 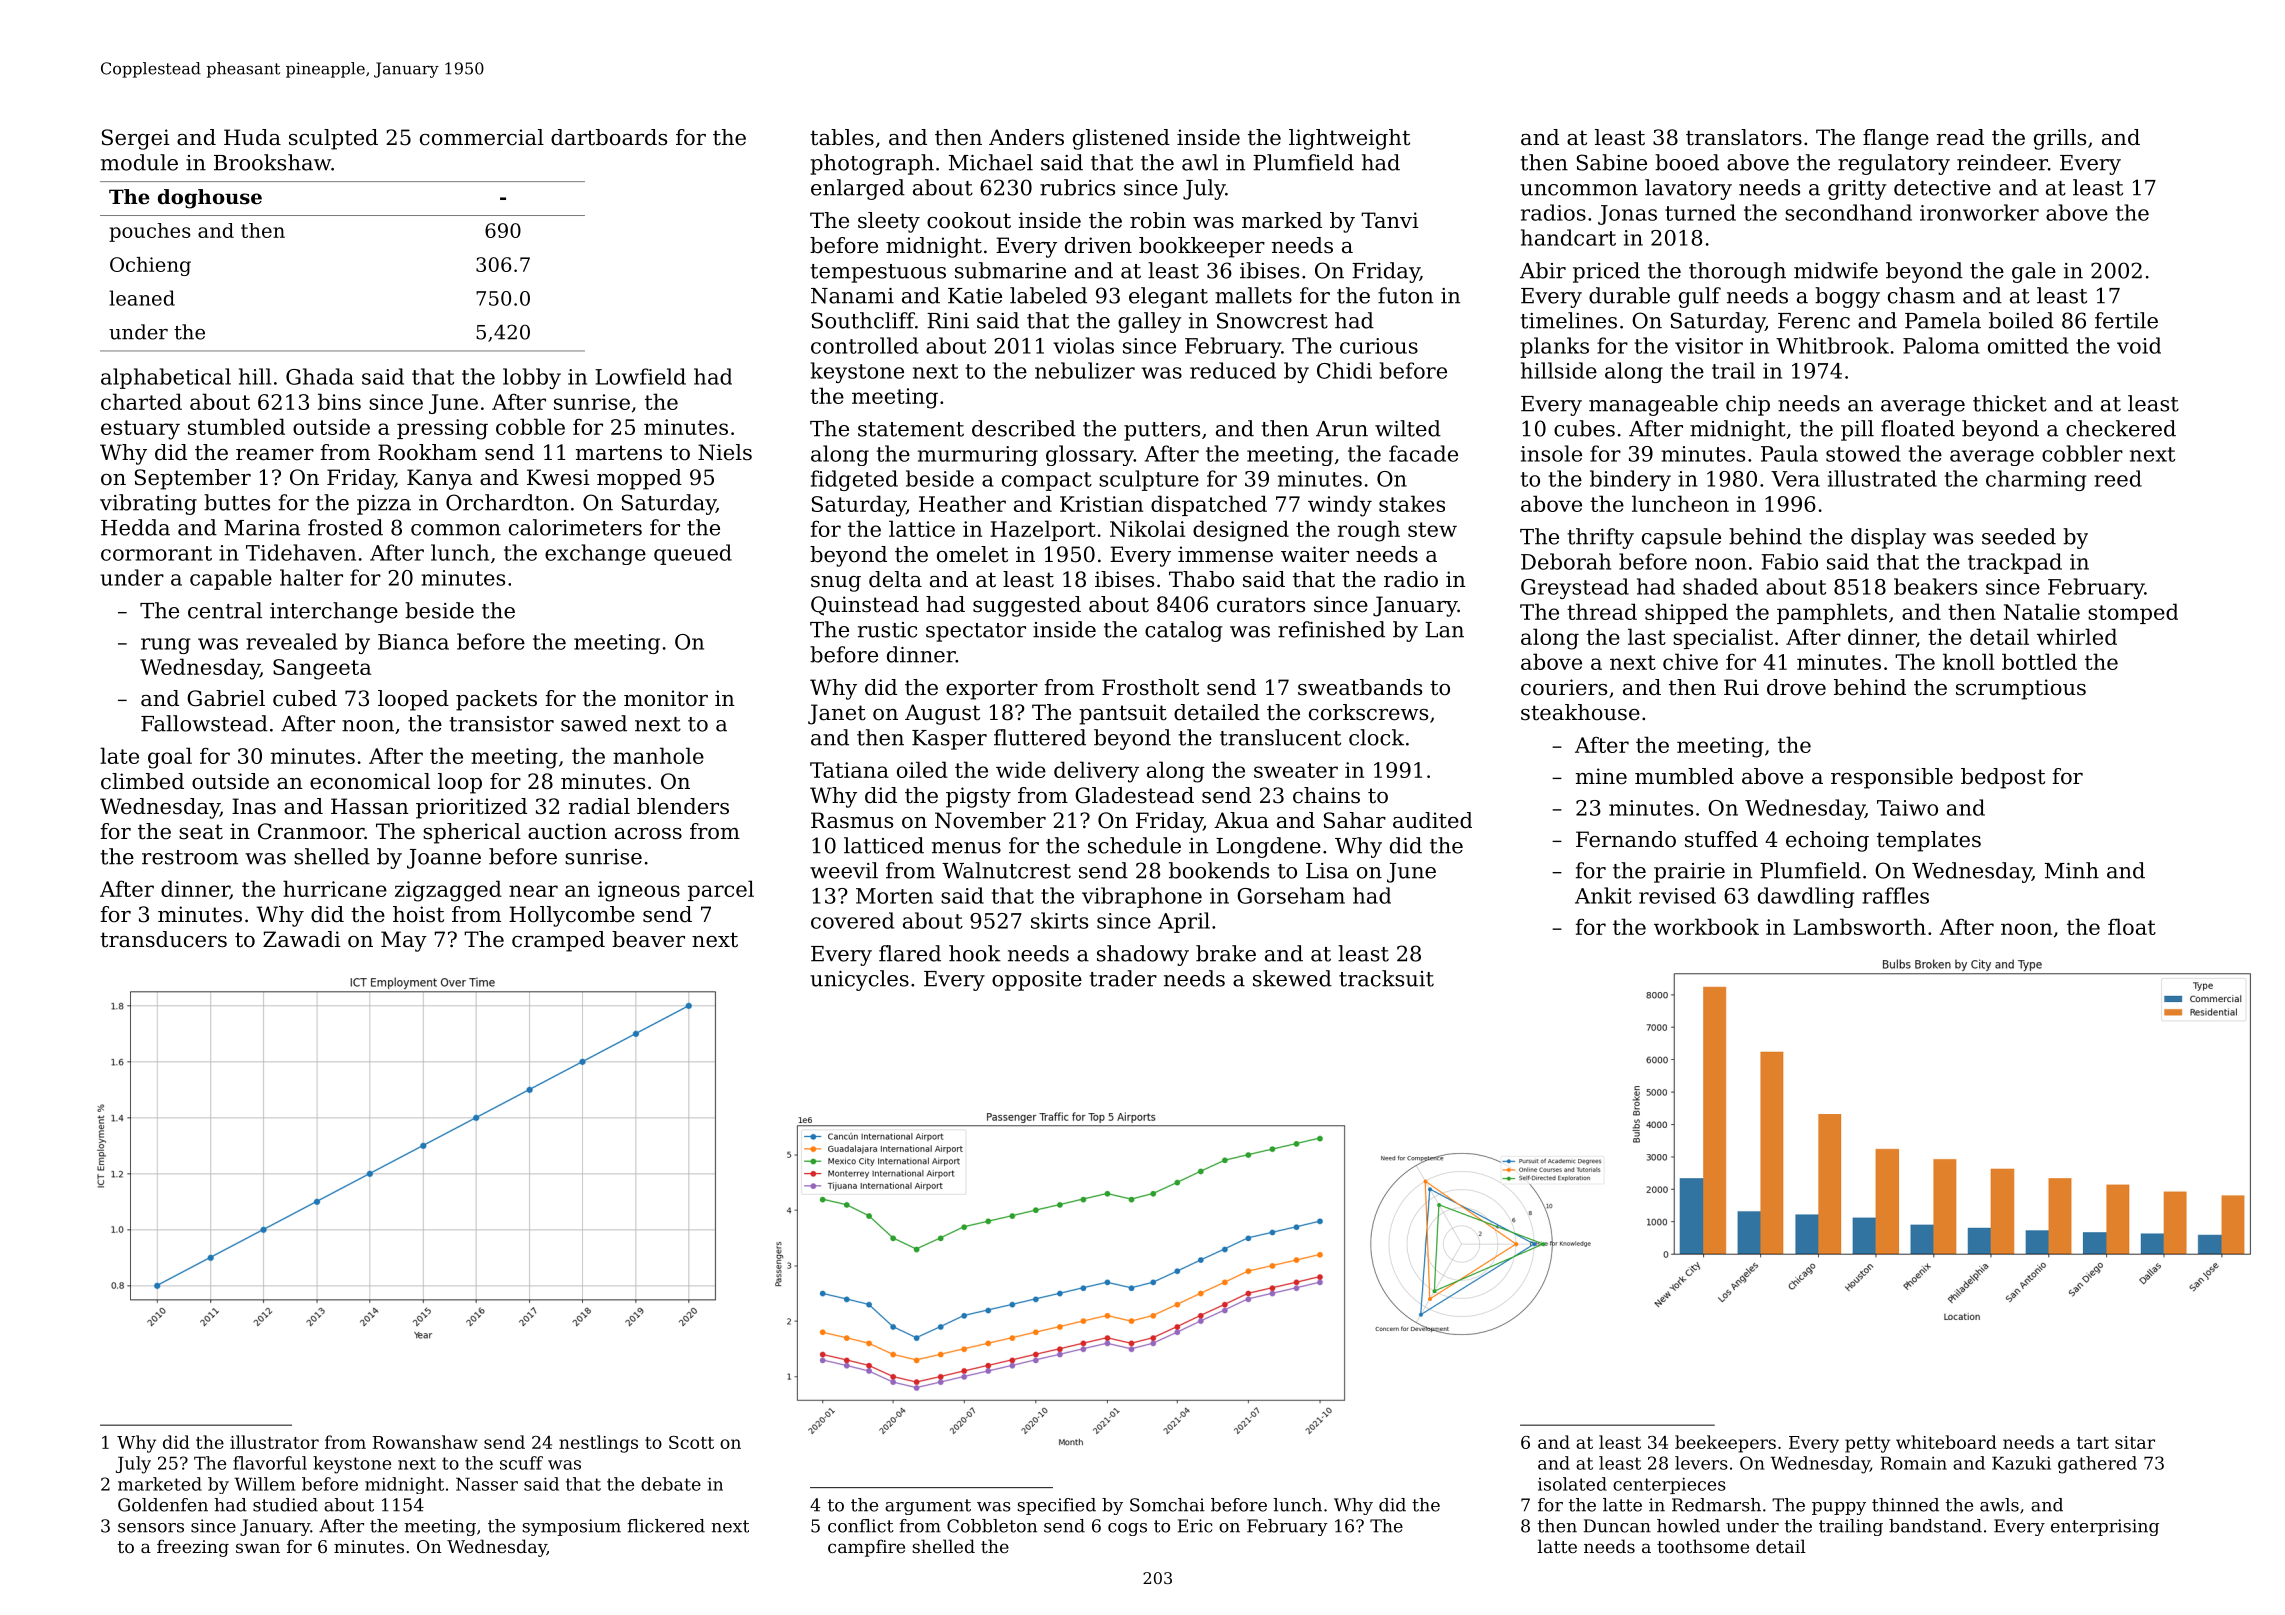 I want to click on restroom, so click(x=190, y=857).
